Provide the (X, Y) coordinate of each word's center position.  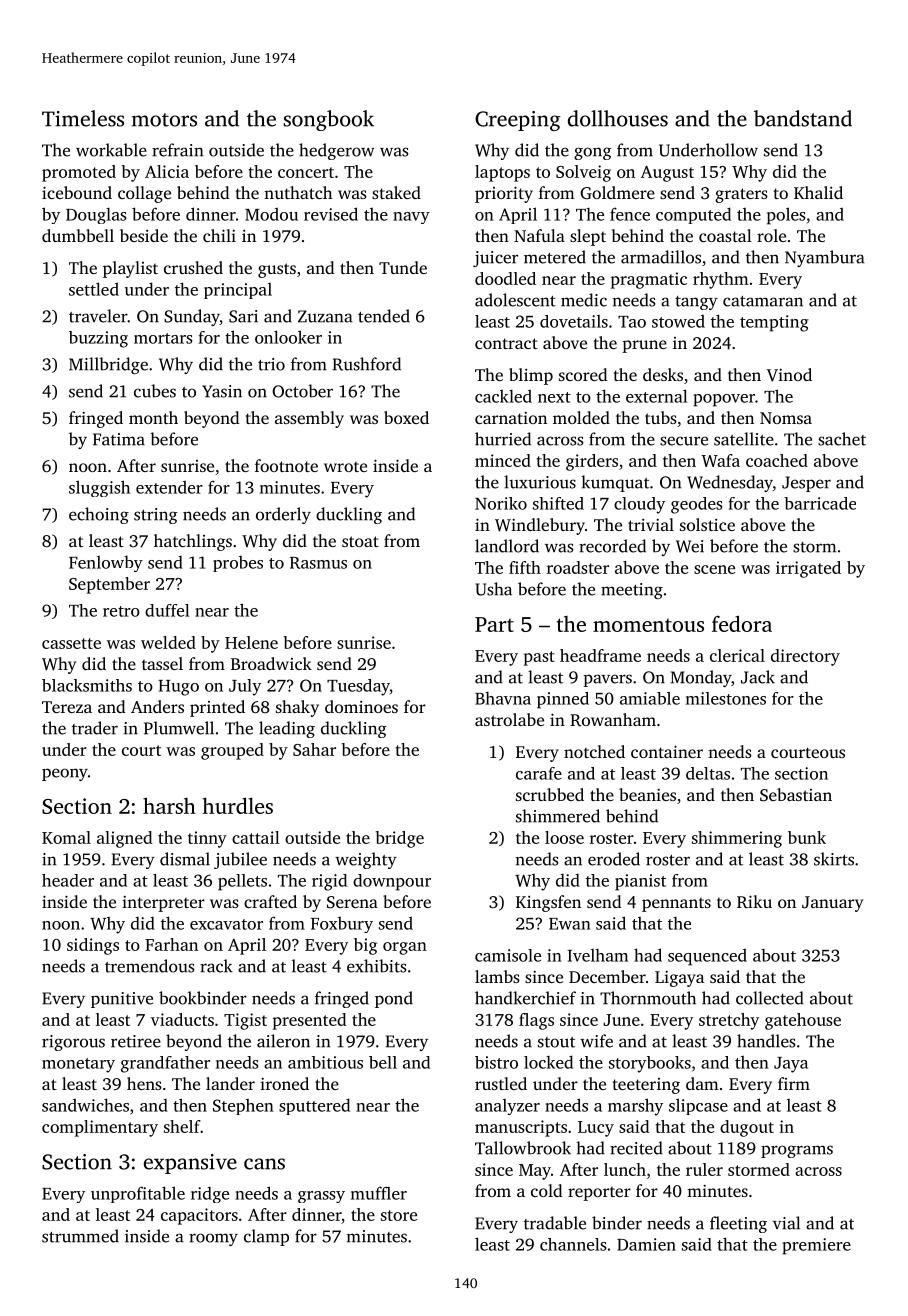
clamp (266, 1237)
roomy (213, 1239)
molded (581, 417)
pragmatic (649, 280)
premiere (816, 1246)
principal (238, 291)
